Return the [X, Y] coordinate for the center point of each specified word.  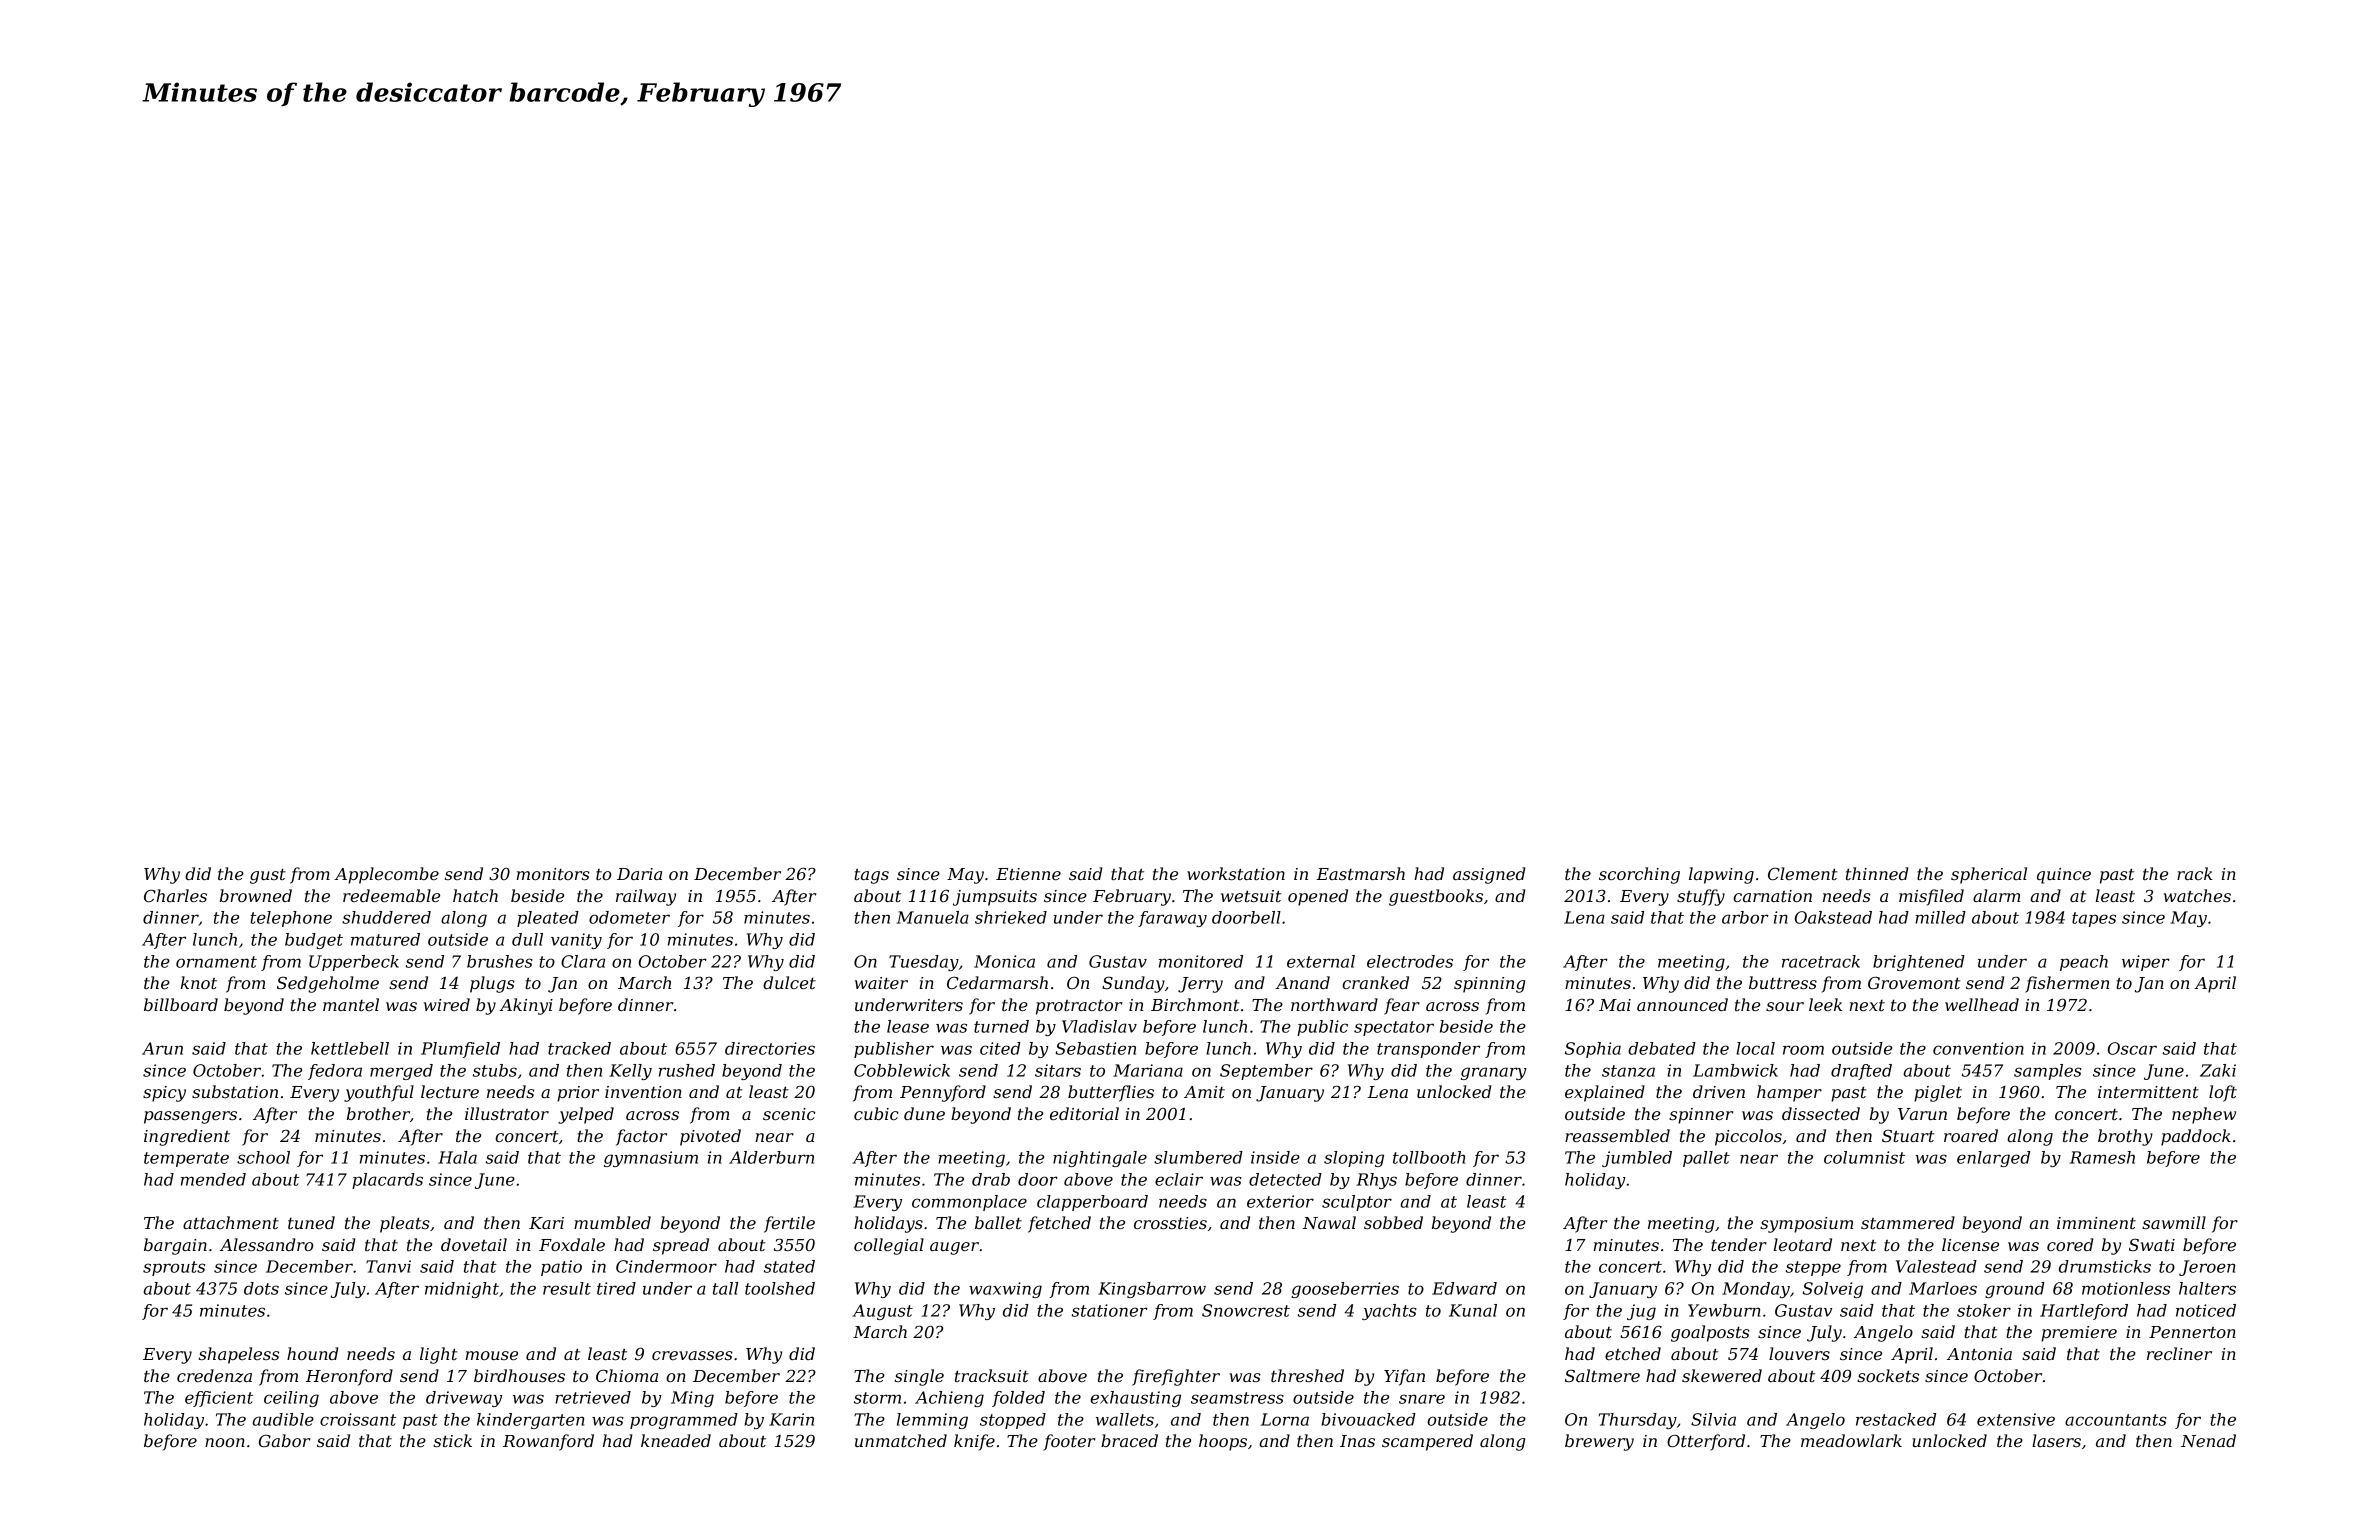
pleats [405, 1224]
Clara [583, 961]
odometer [629, 917]
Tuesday [924, 963]
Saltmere [1602, 1375]
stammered [1908, 1222]
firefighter [1176, 1377]
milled [1940, 917]
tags [871, 876]
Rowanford [548, 1442]
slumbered [1198, 1157]
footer [1069, 1442]
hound [312, 1353]
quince [2064, 876]
